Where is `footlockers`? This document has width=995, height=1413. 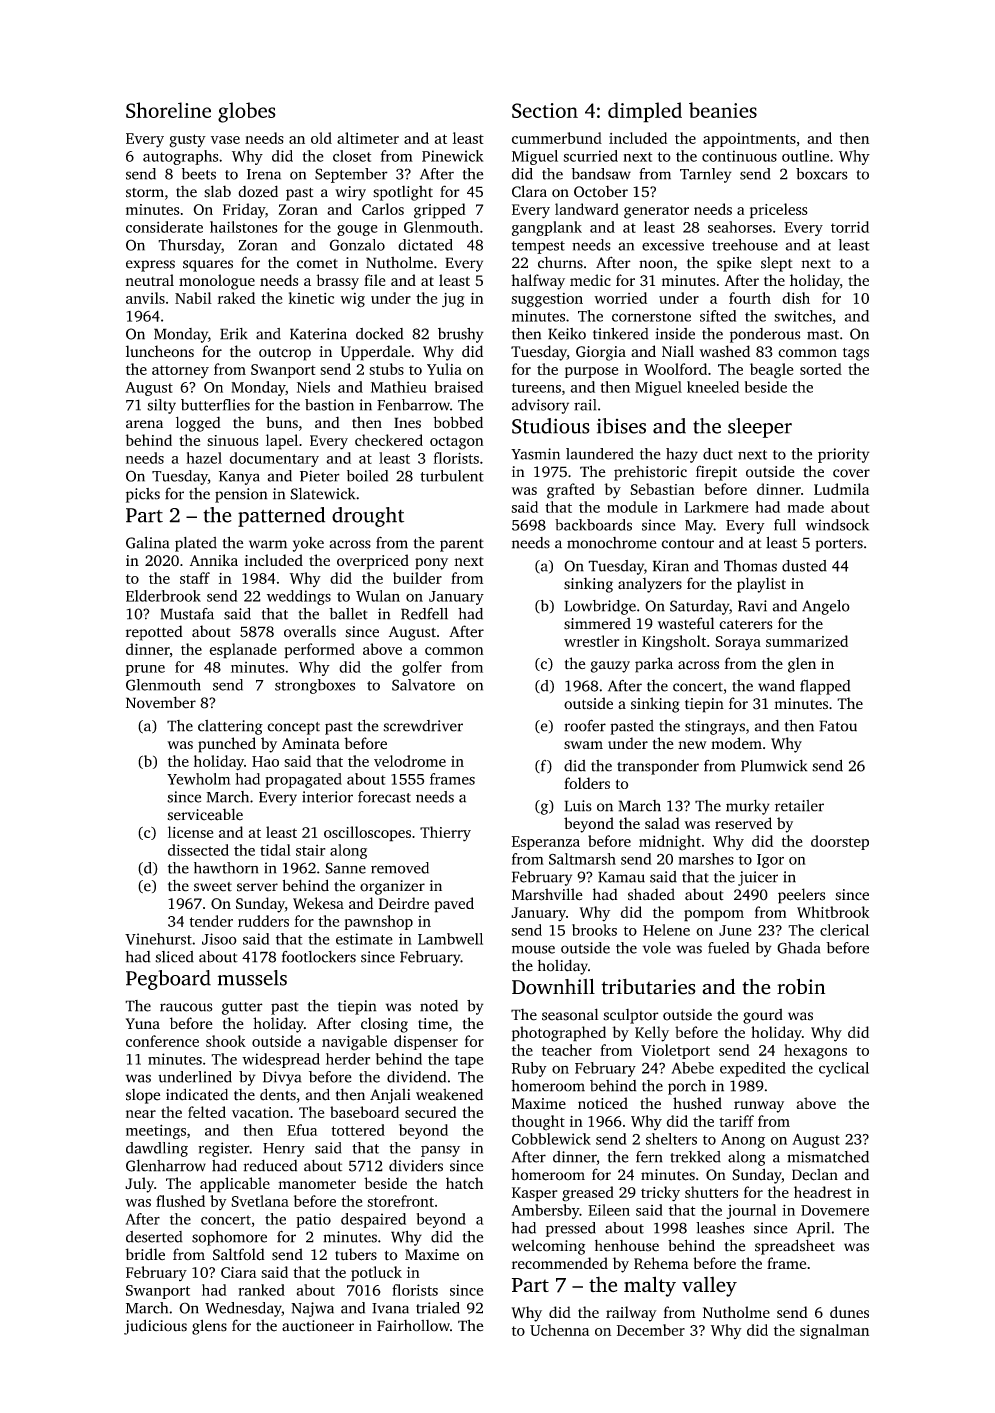
footlockers is located at coordinates (319, 957).
